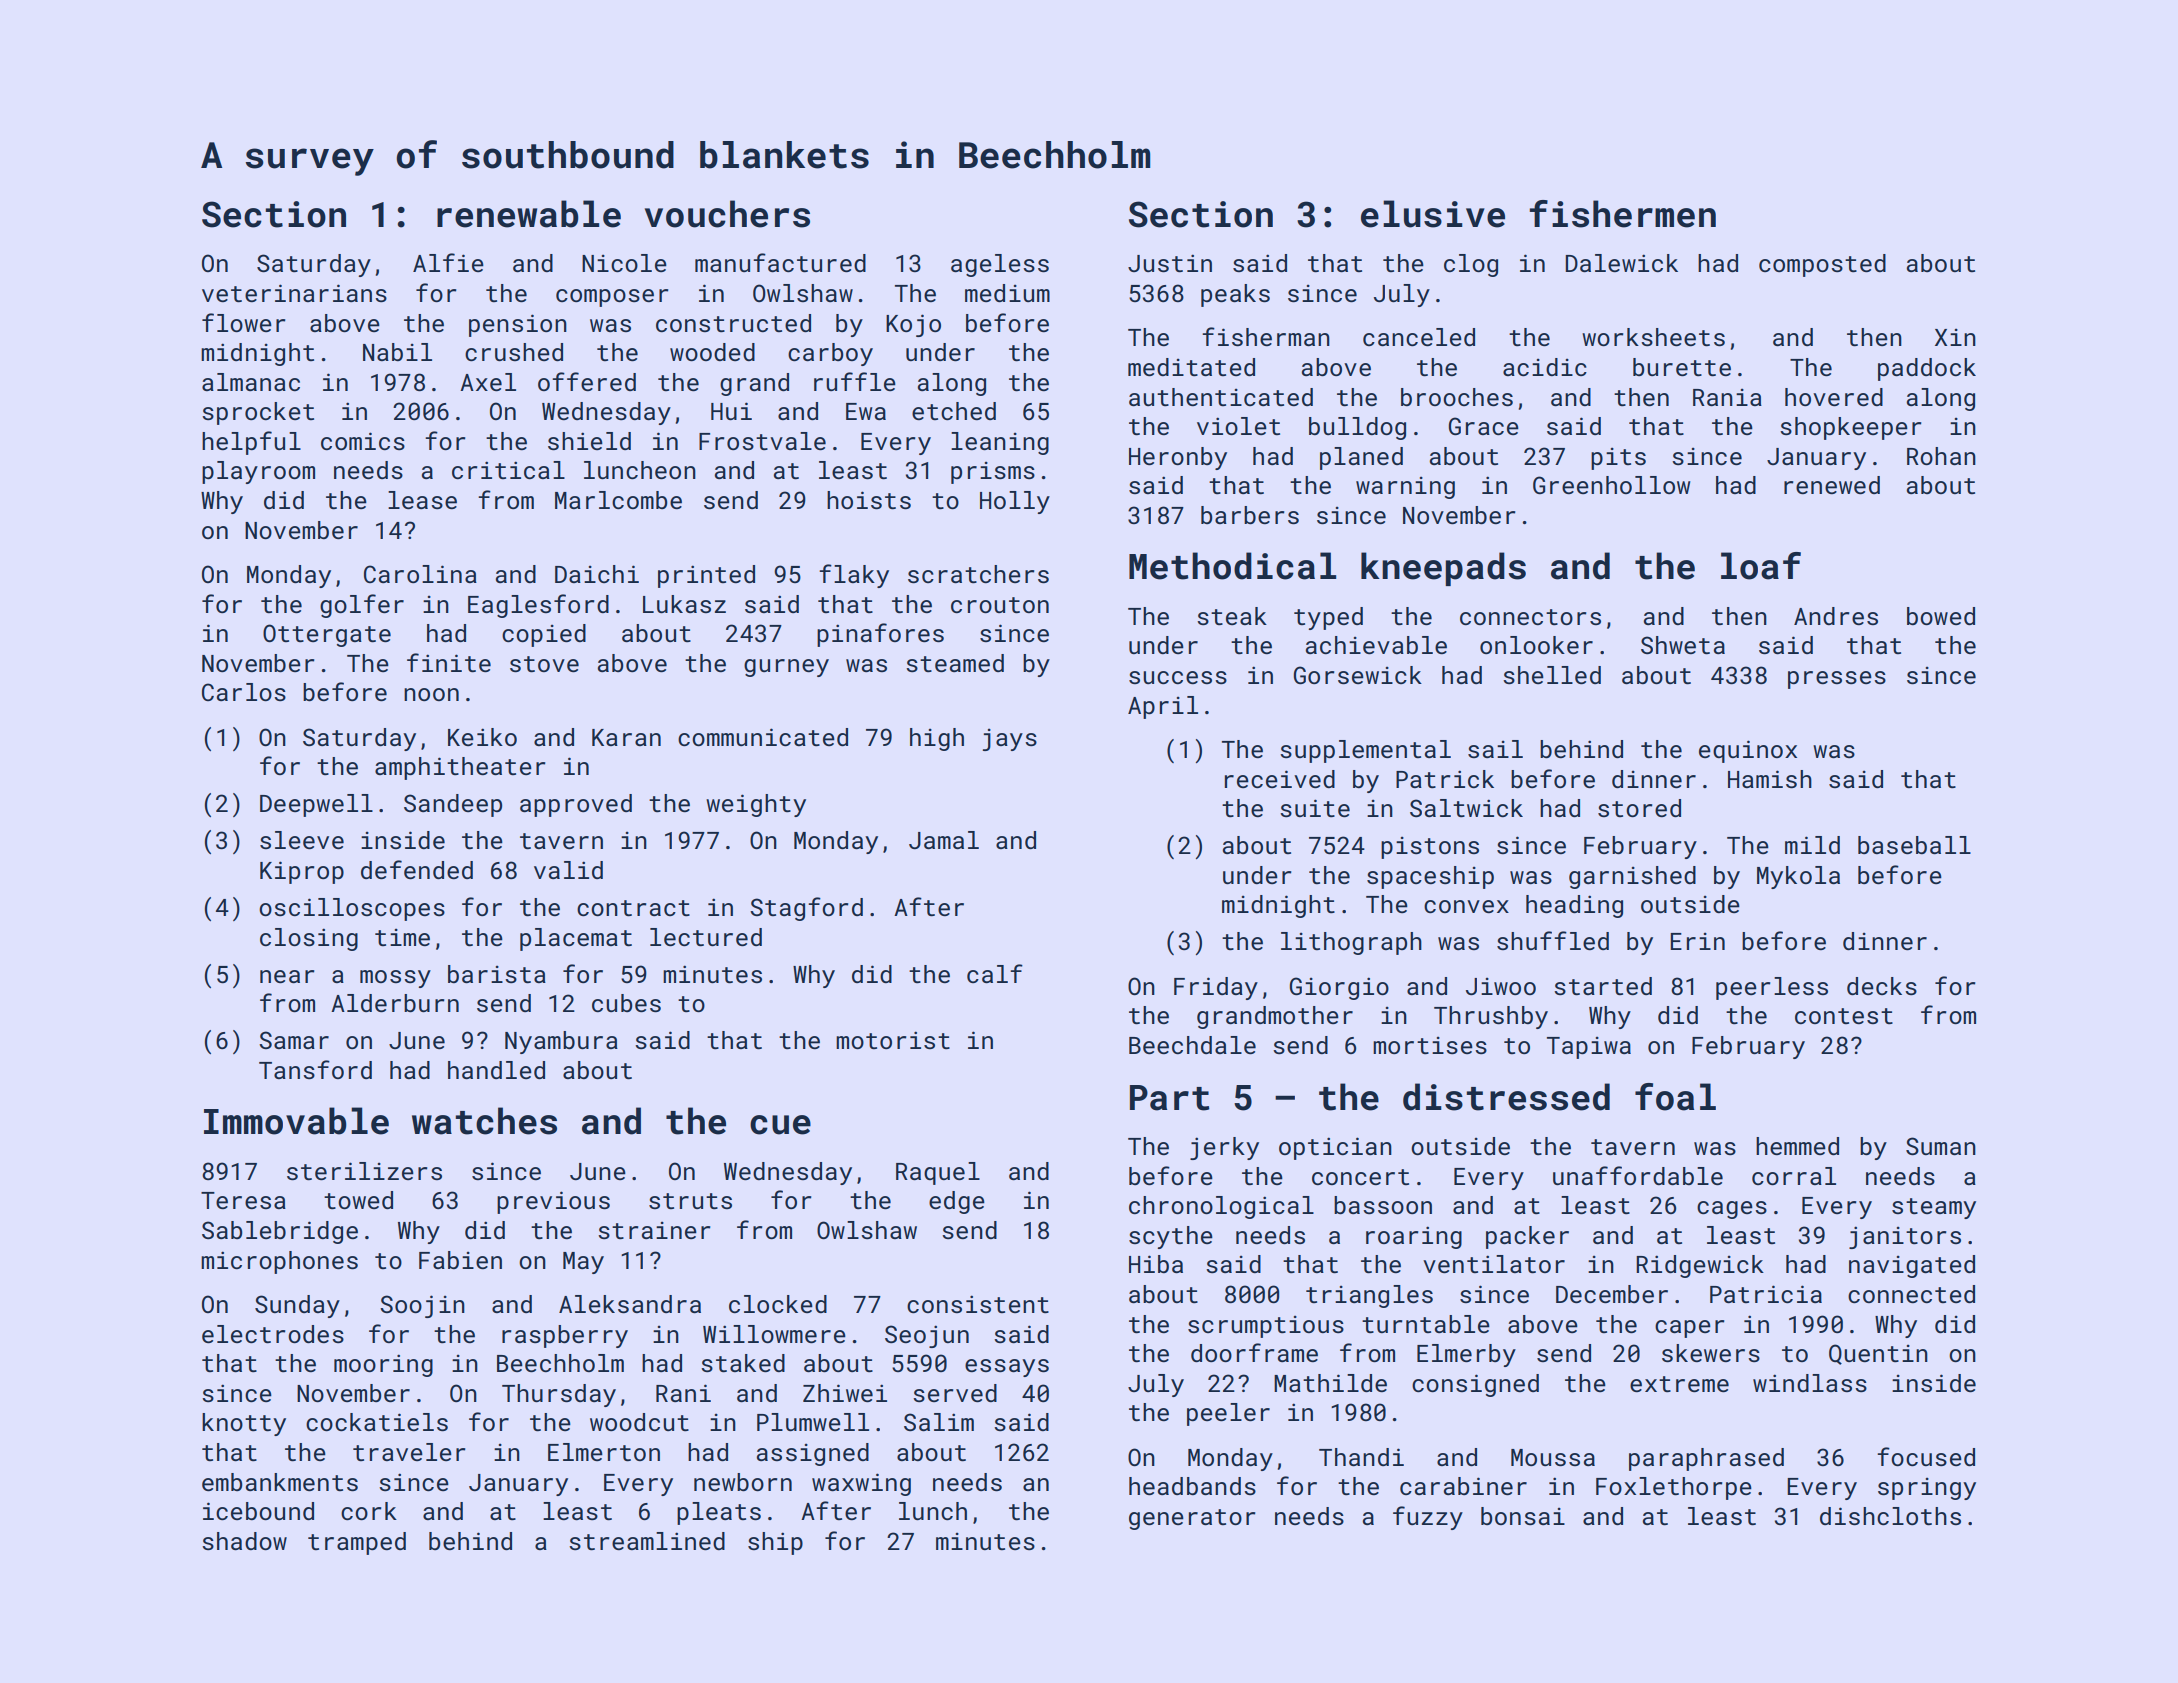 This document has height=1683, width=2178. Describe the element at coordinates (357, 1543) in the document. I see `tramped` at that location.
